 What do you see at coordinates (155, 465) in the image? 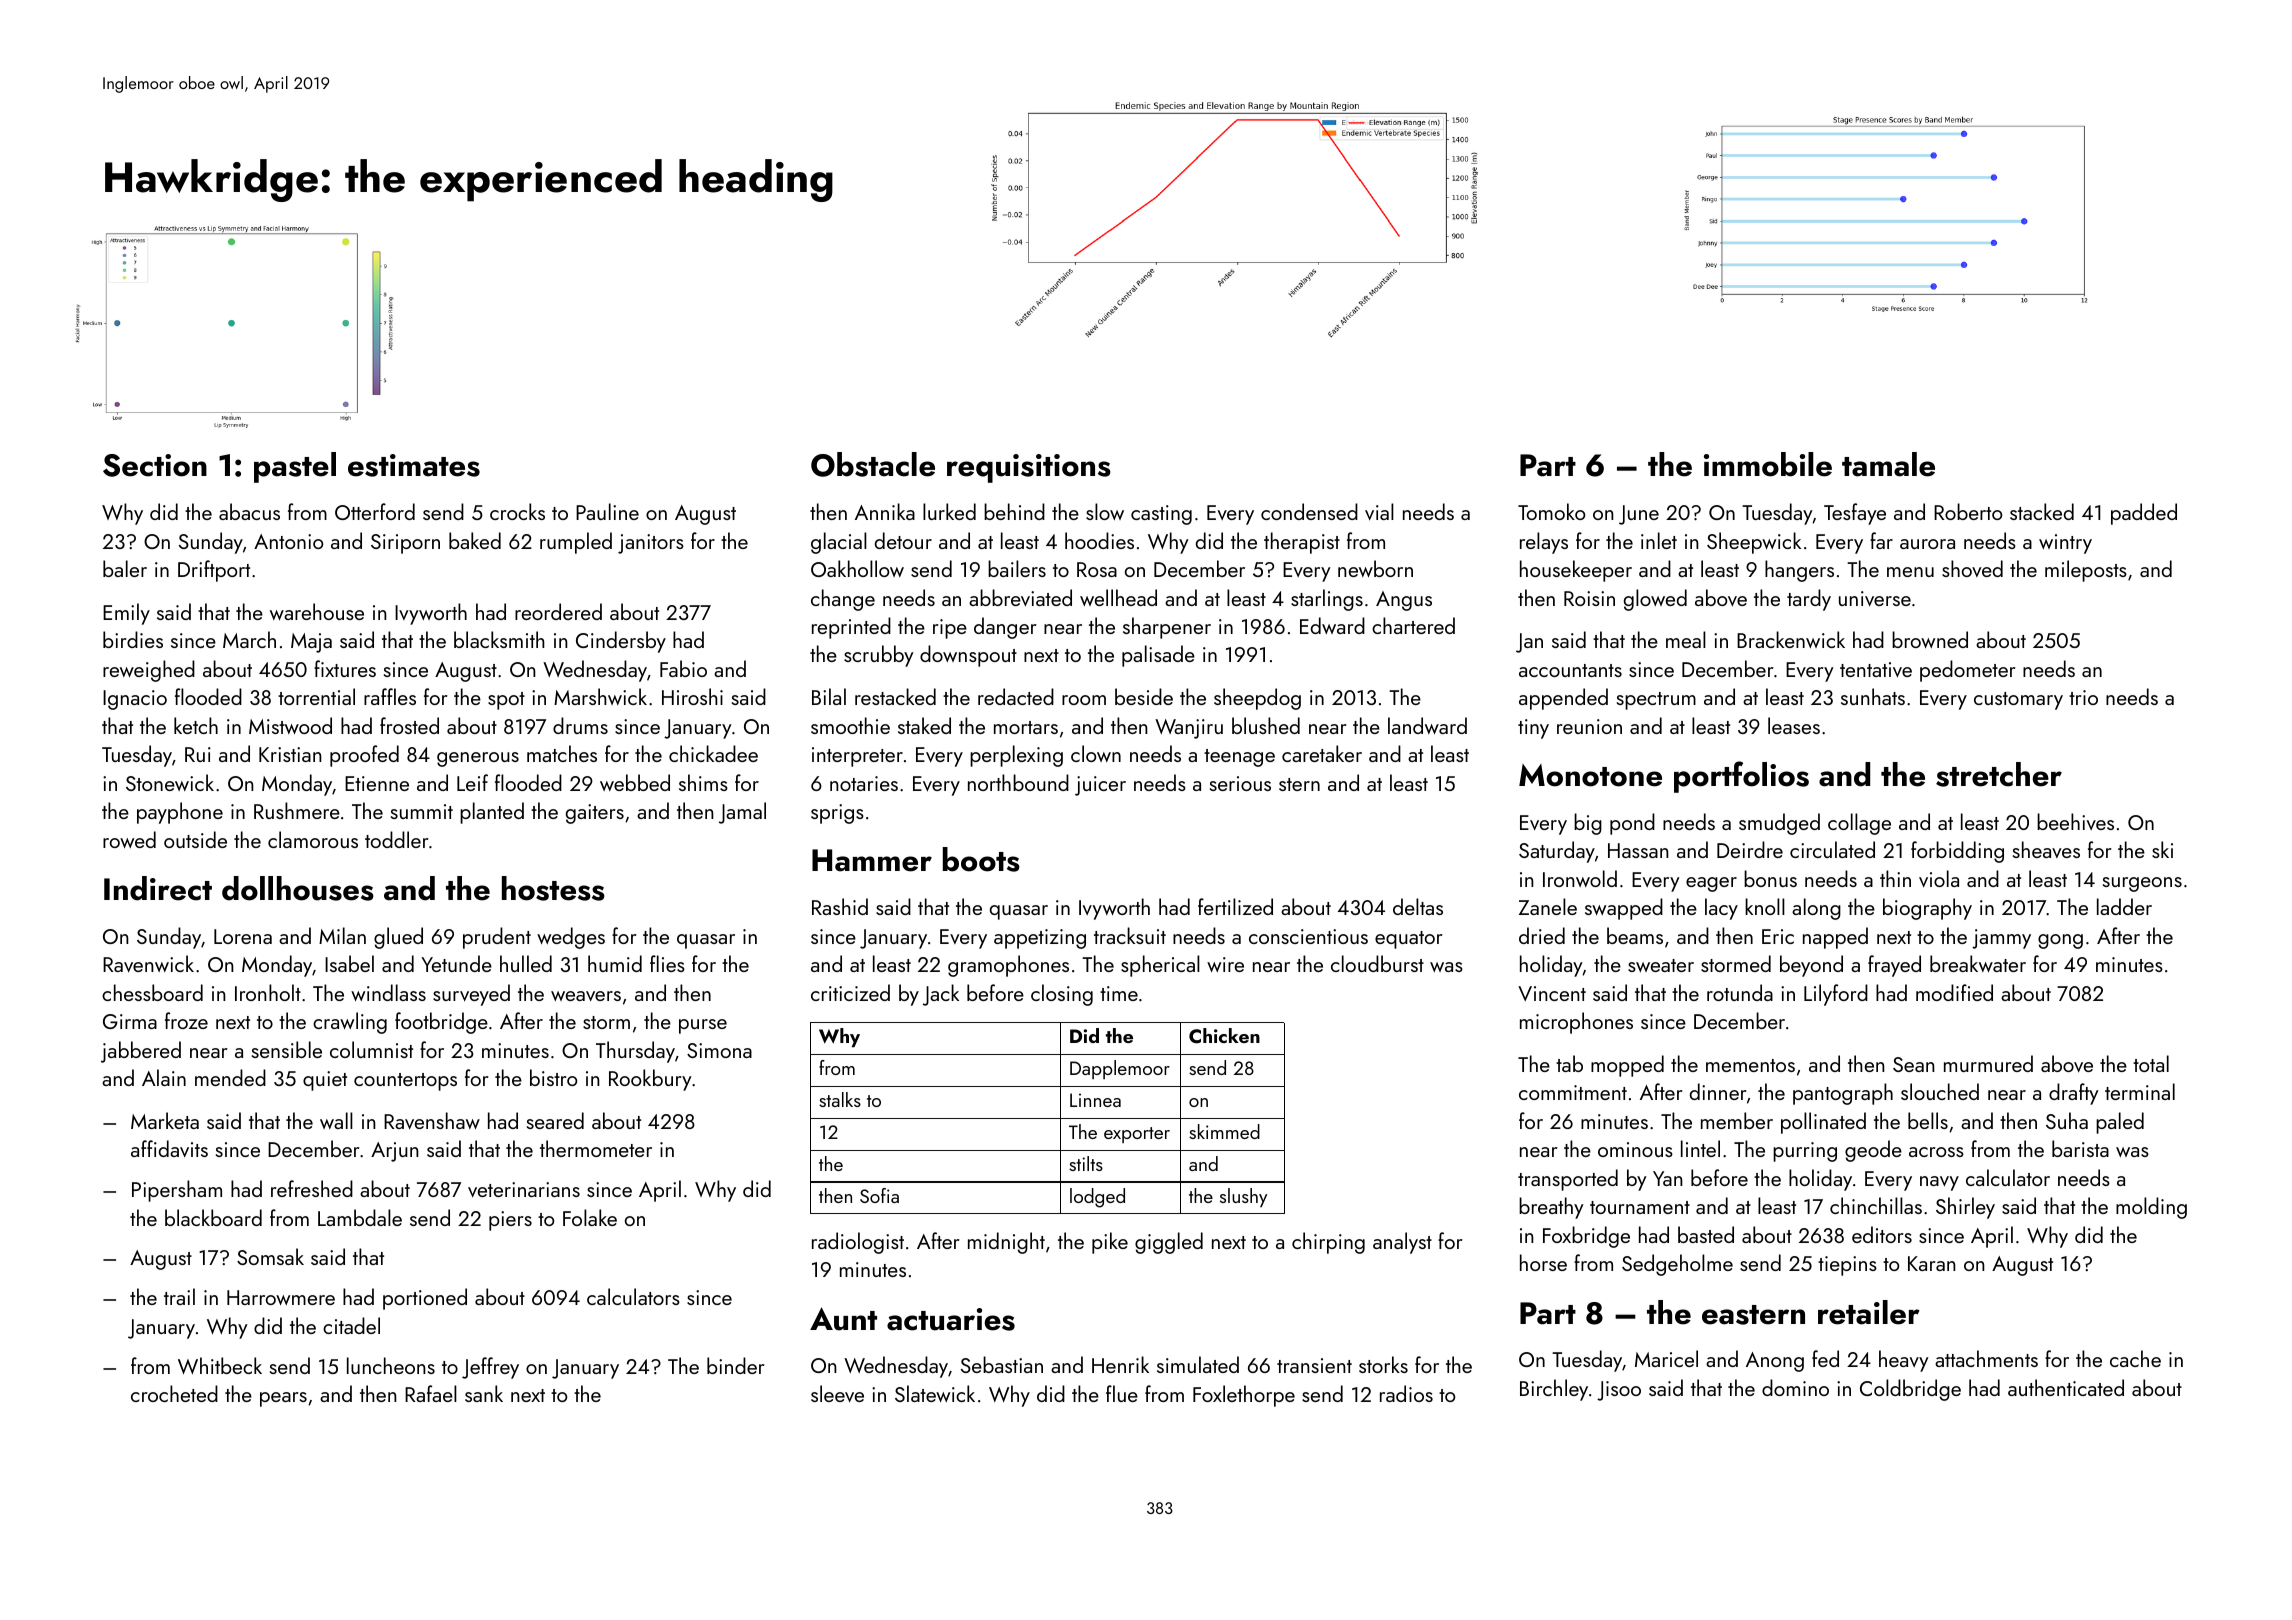
I see `Section` at bounding box center [155, 465].
